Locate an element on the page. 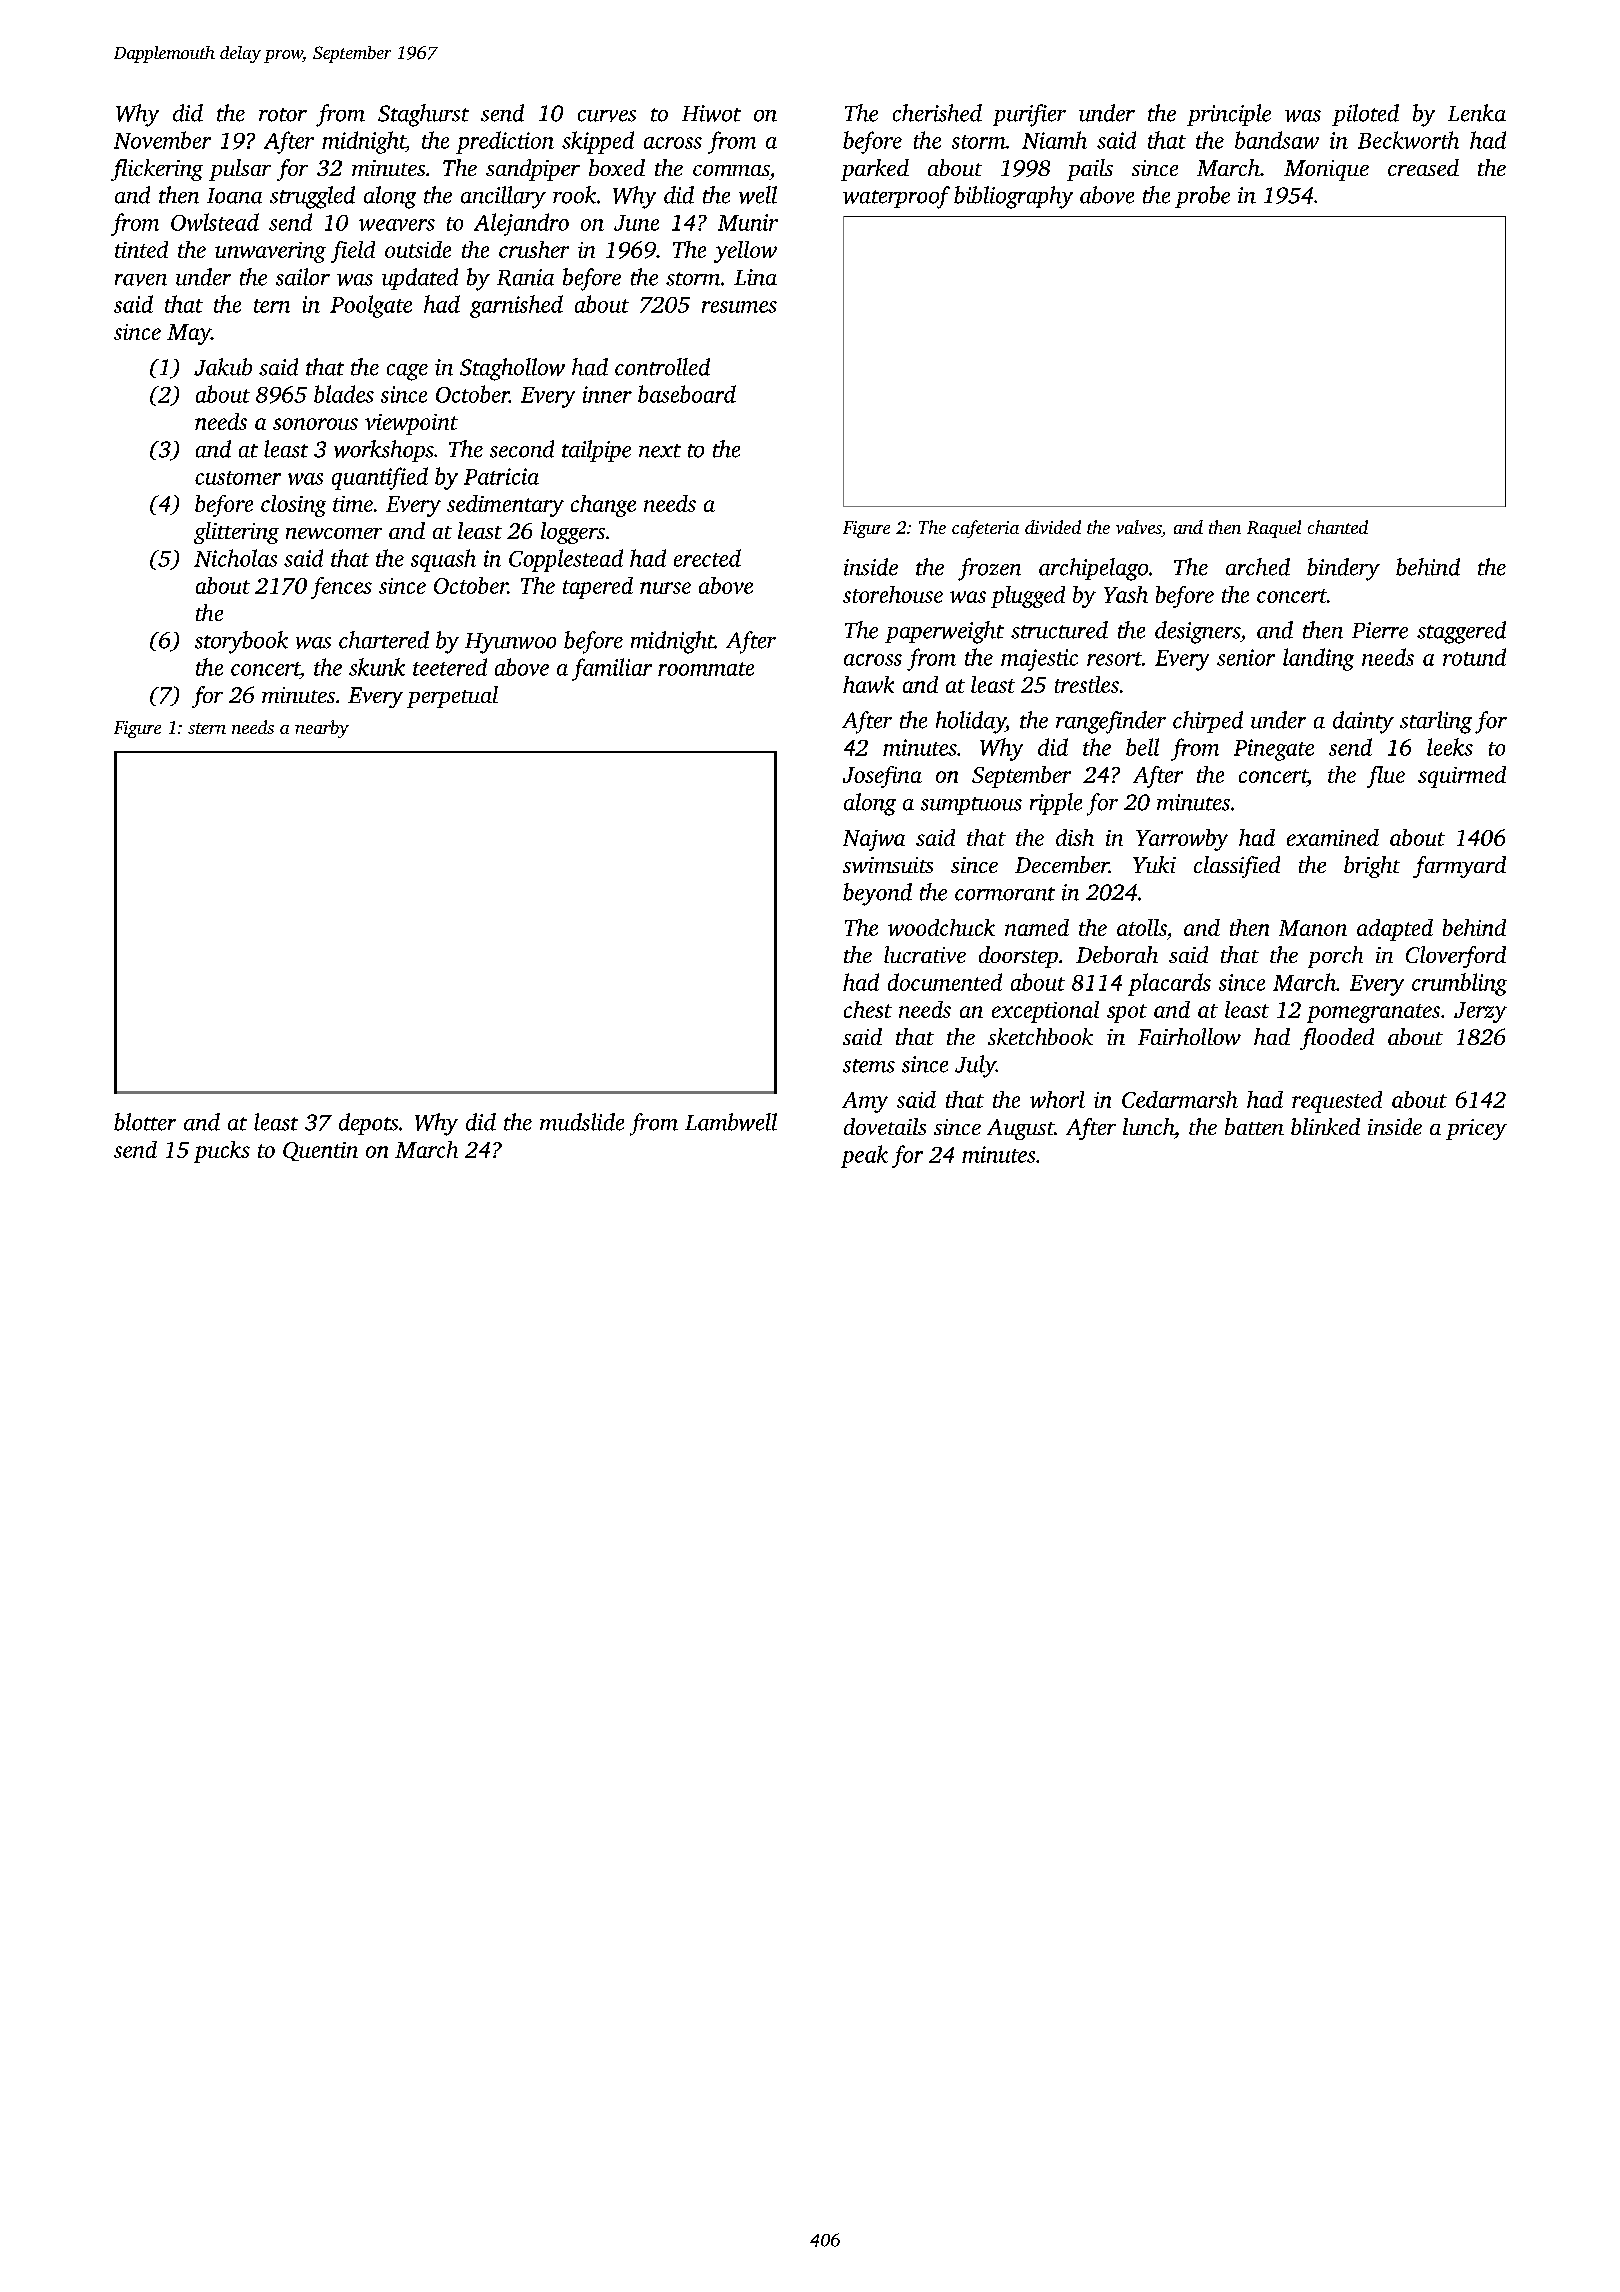  holiday is located at coordinates (971, 722).
